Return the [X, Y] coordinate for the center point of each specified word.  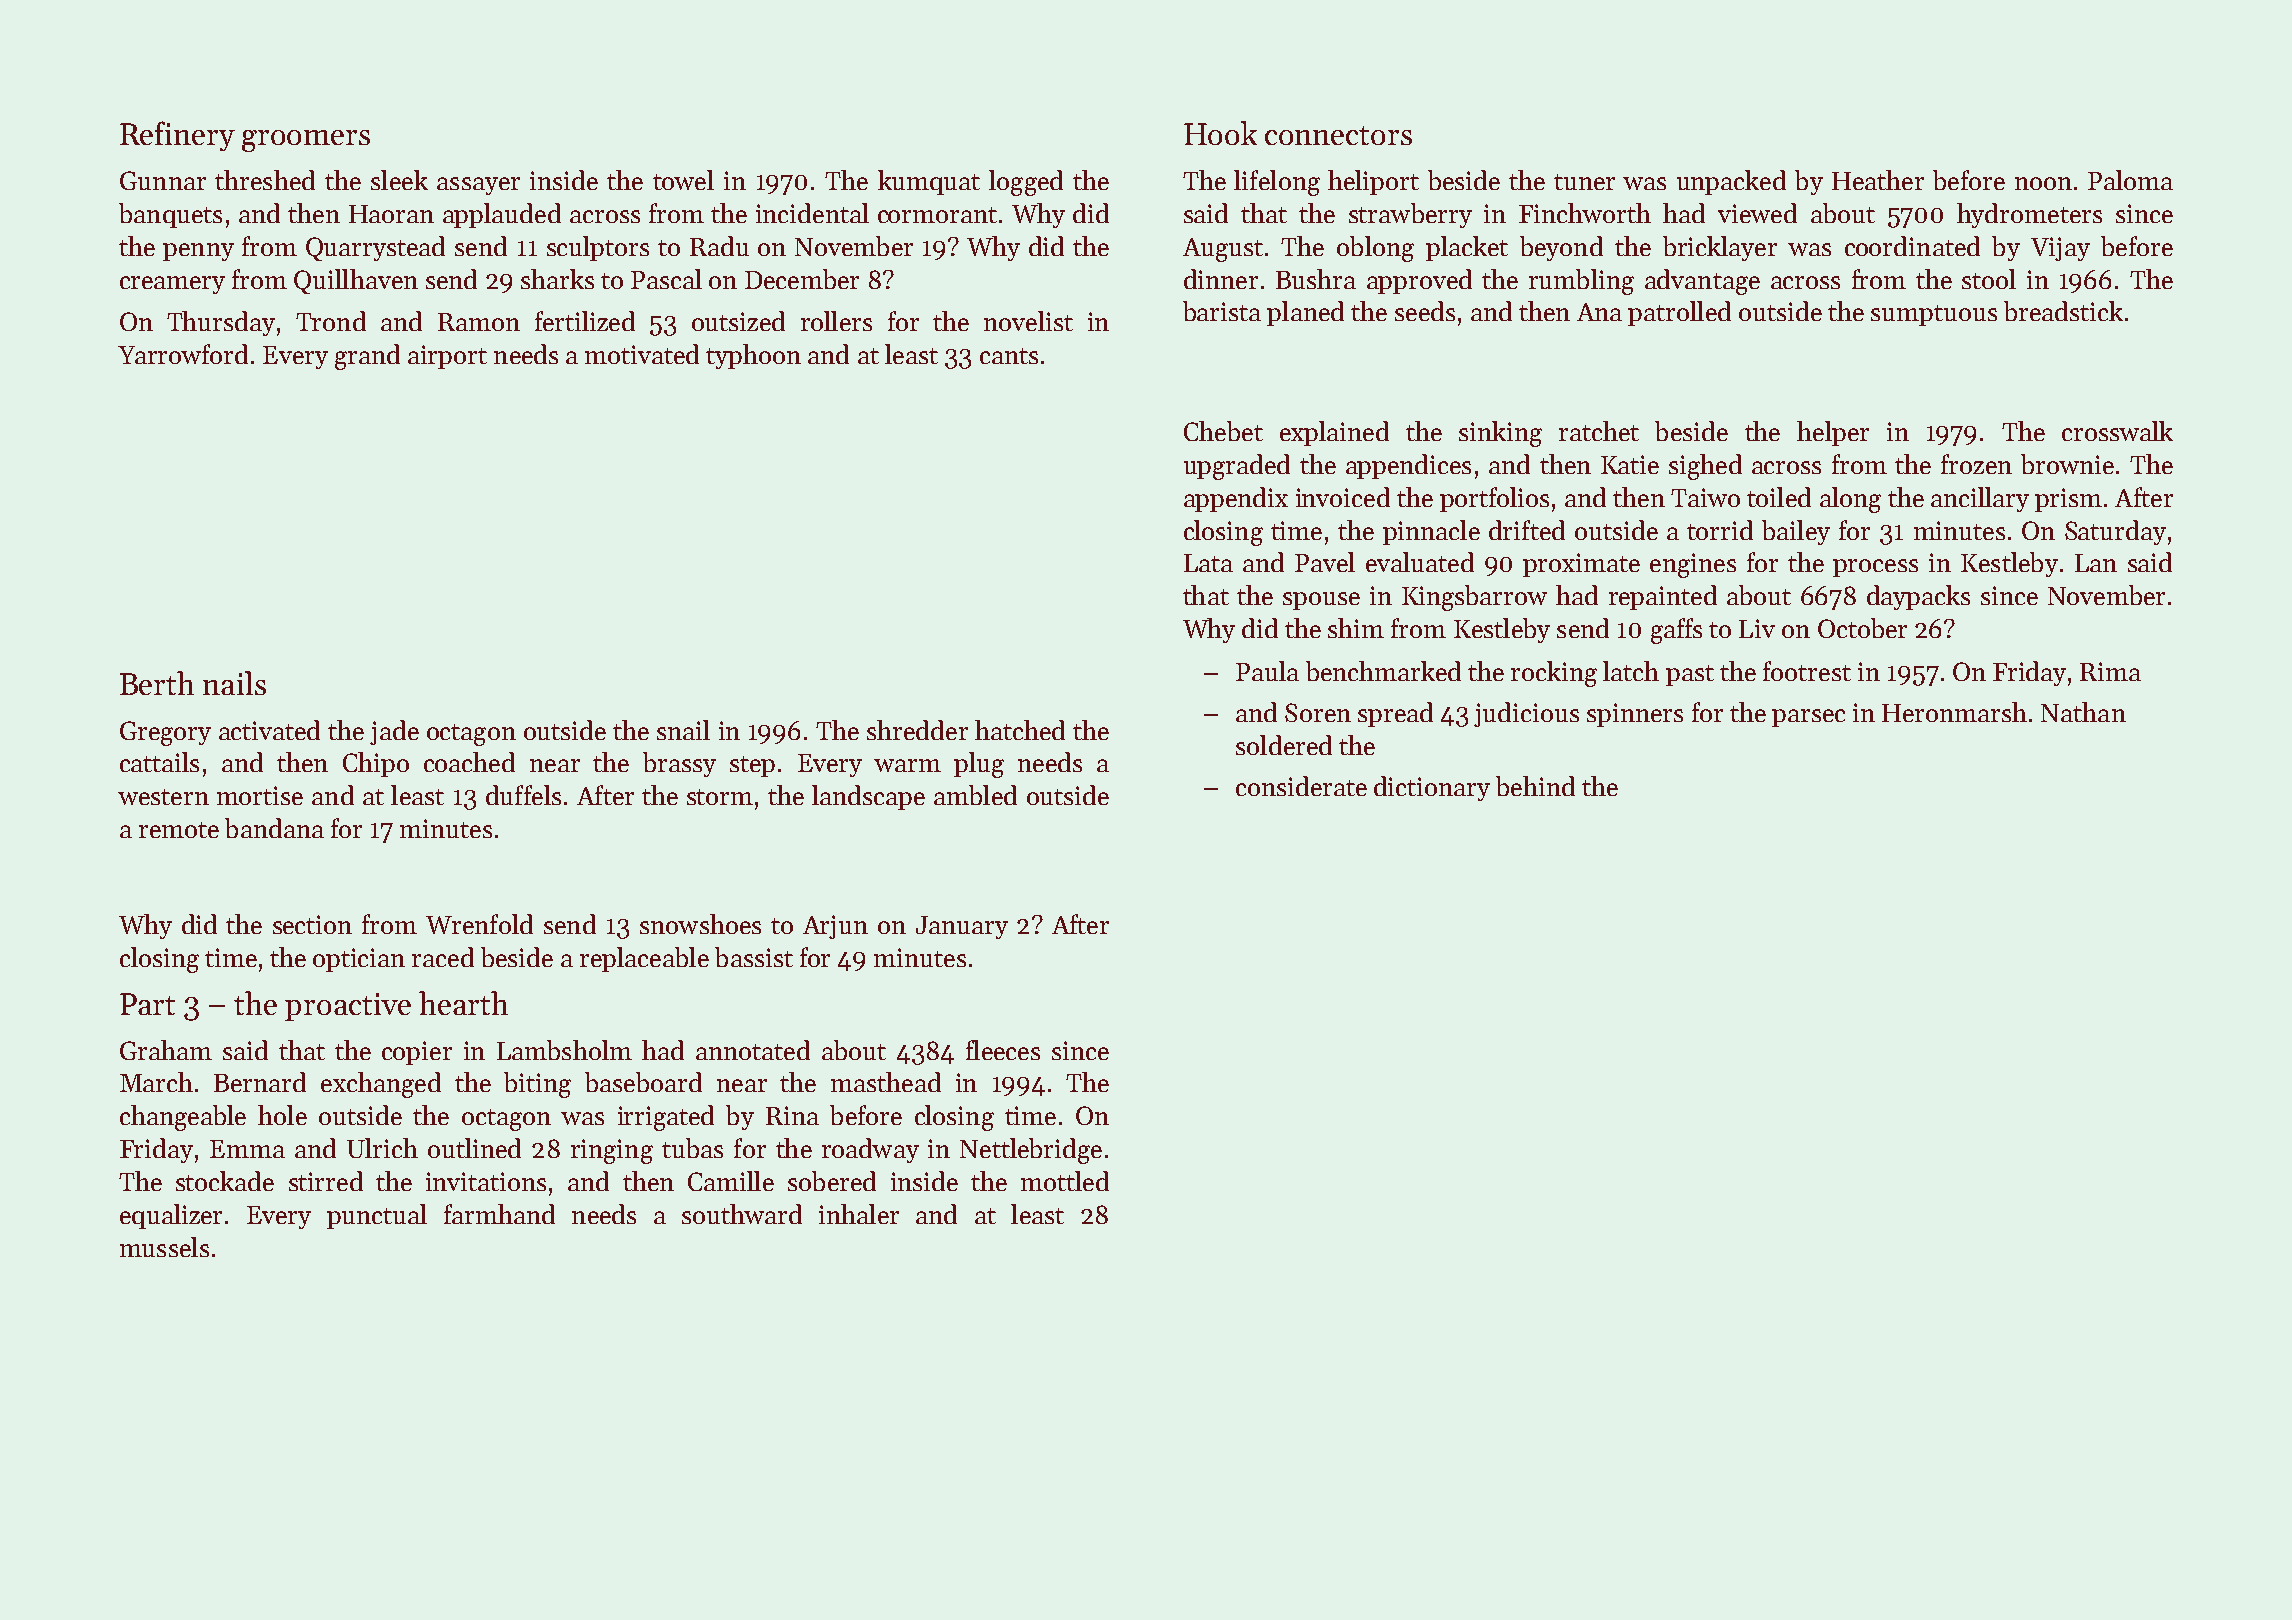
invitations [486, 1181]
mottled [1065, 1181]
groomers [306, 141]
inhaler [859, 1214]
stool [1989, 279]
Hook [1220, 133]
